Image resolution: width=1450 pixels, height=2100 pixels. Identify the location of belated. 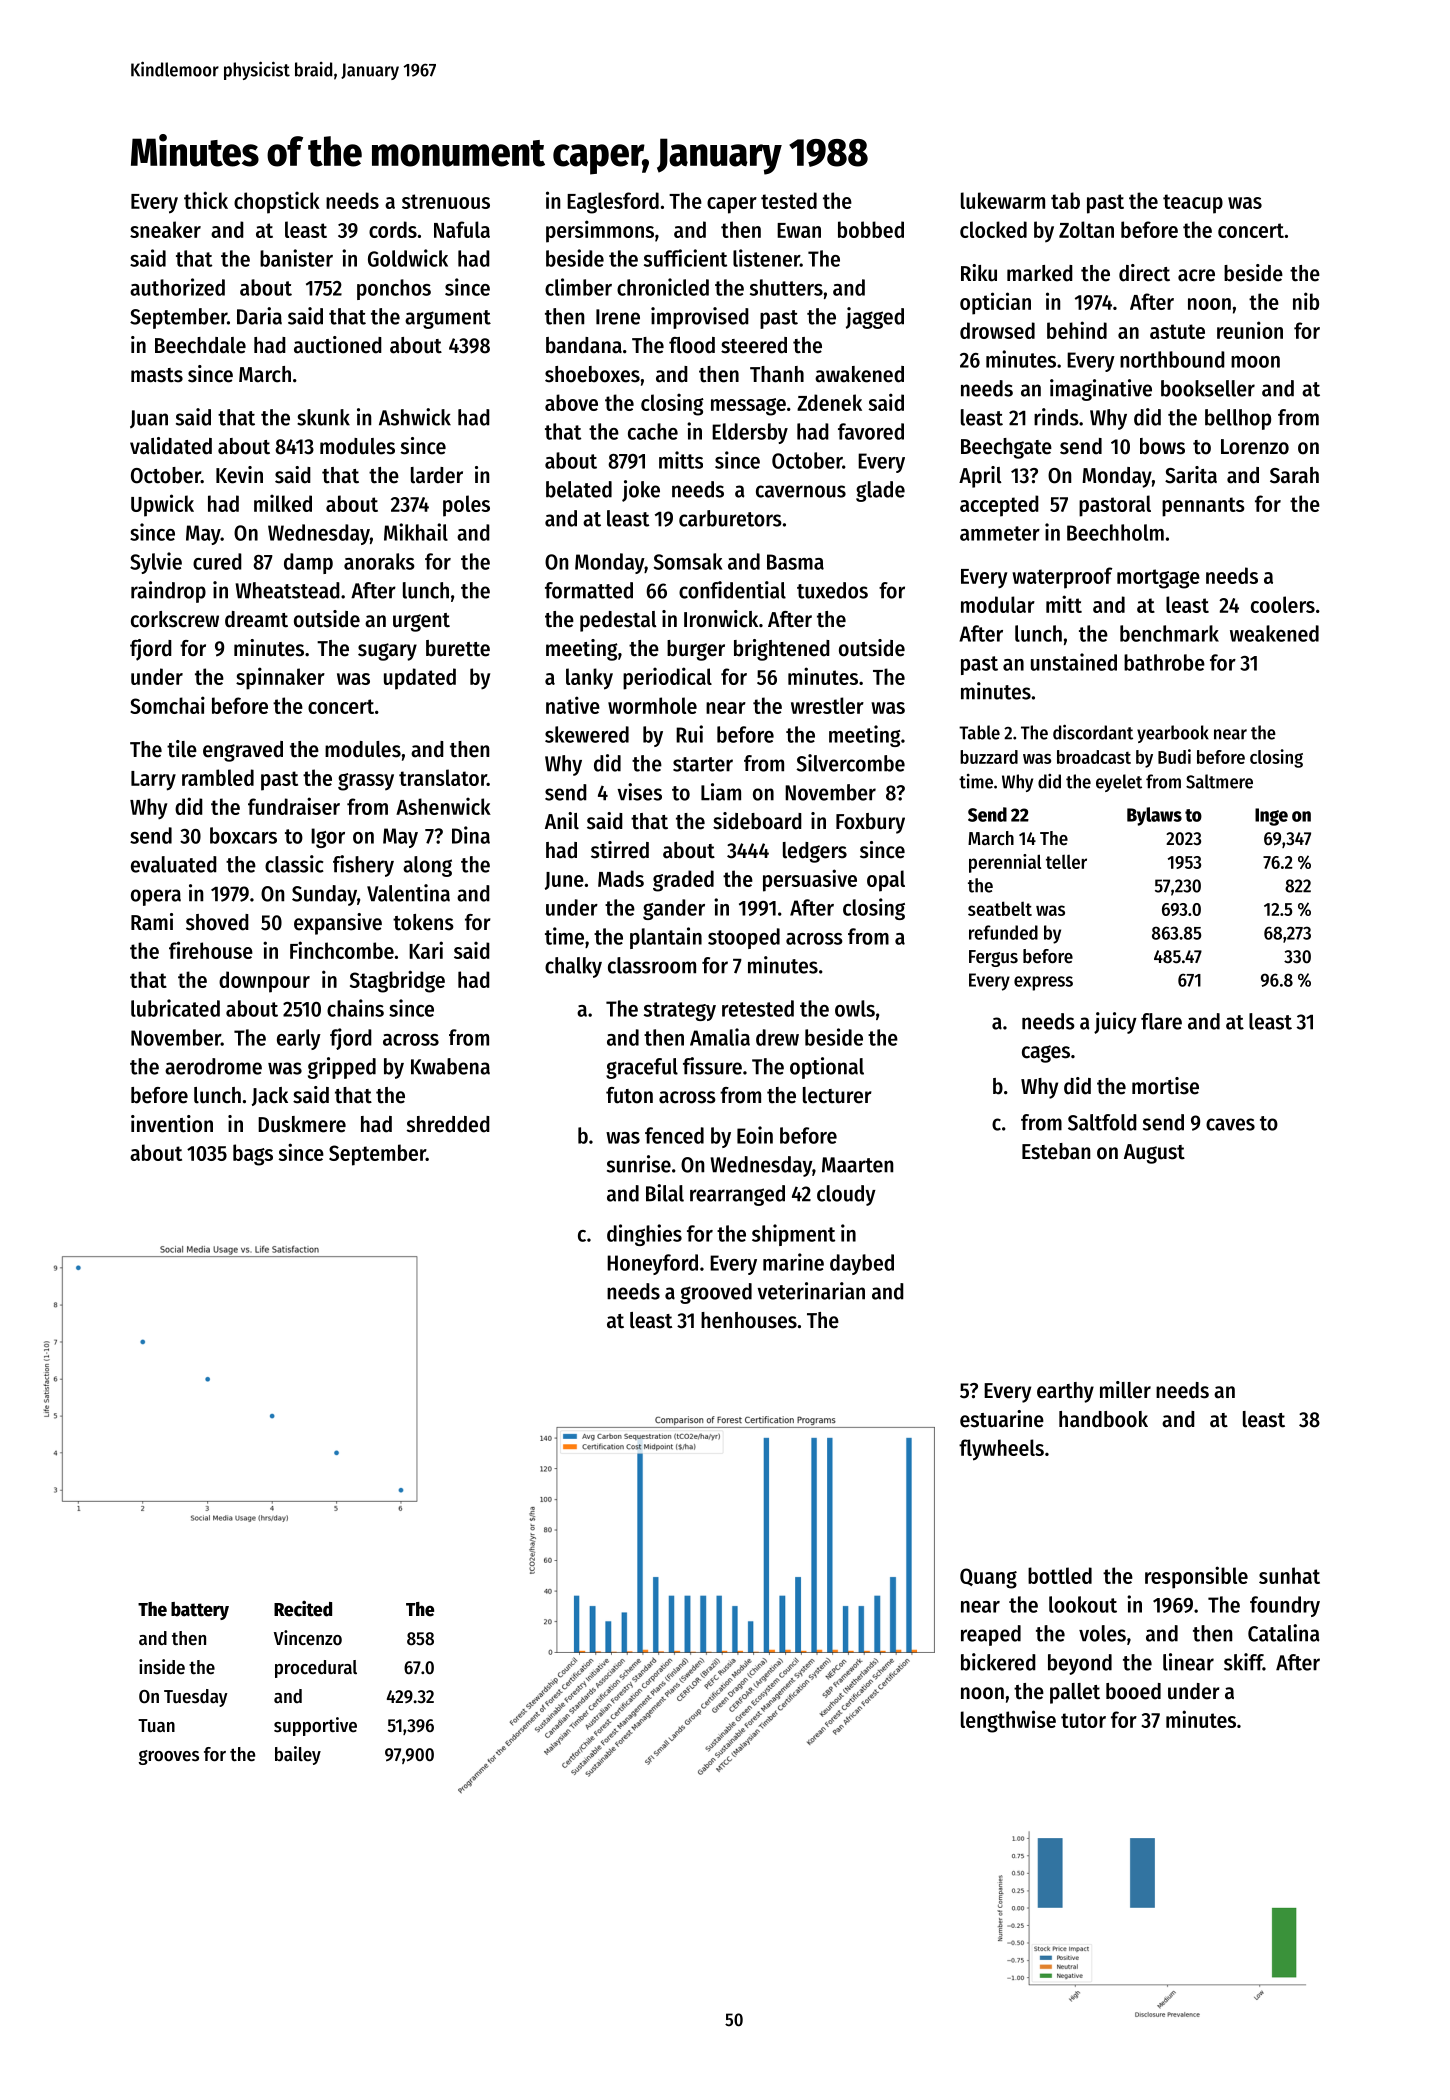
(579, 489).
